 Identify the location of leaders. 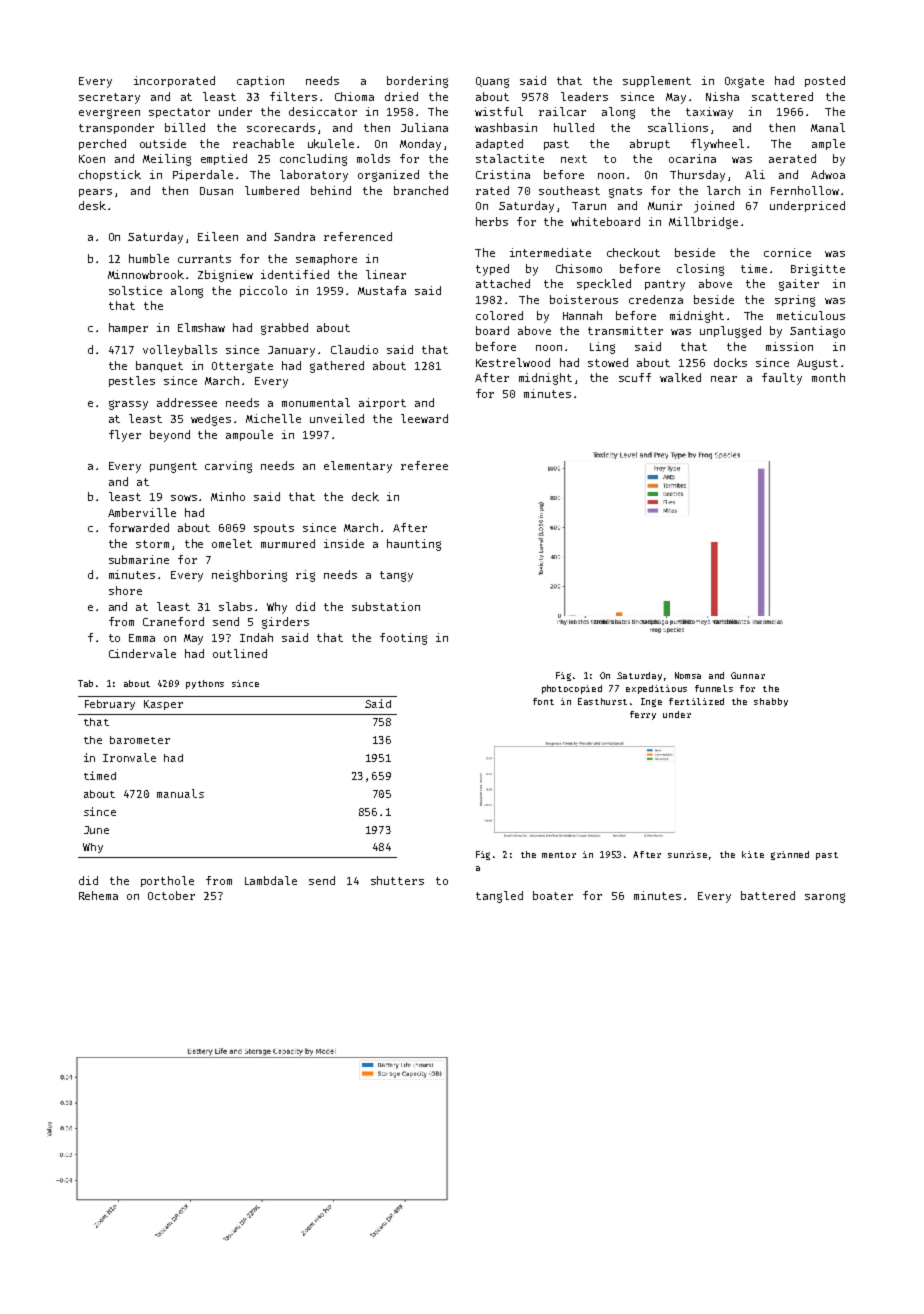
(584, 96).
